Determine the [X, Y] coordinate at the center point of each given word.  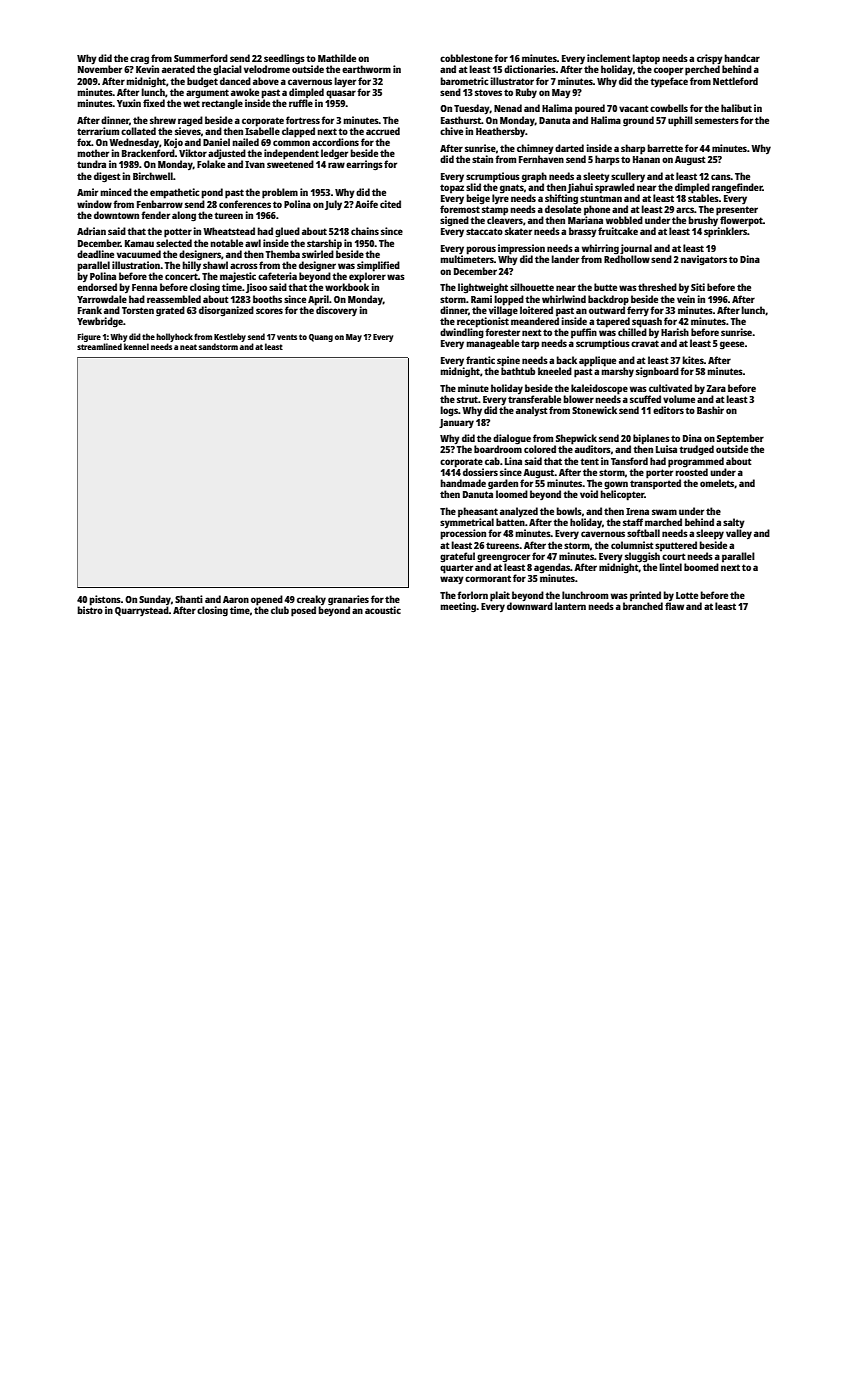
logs [449, 411]
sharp [633, 149]
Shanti [189, 599]
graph [534, 177]
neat [188, 347]
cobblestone [466, 58]
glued [287, 232]
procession [463, 534]
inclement [609, 58]
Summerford [201, 58]
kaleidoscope [599, 389]
